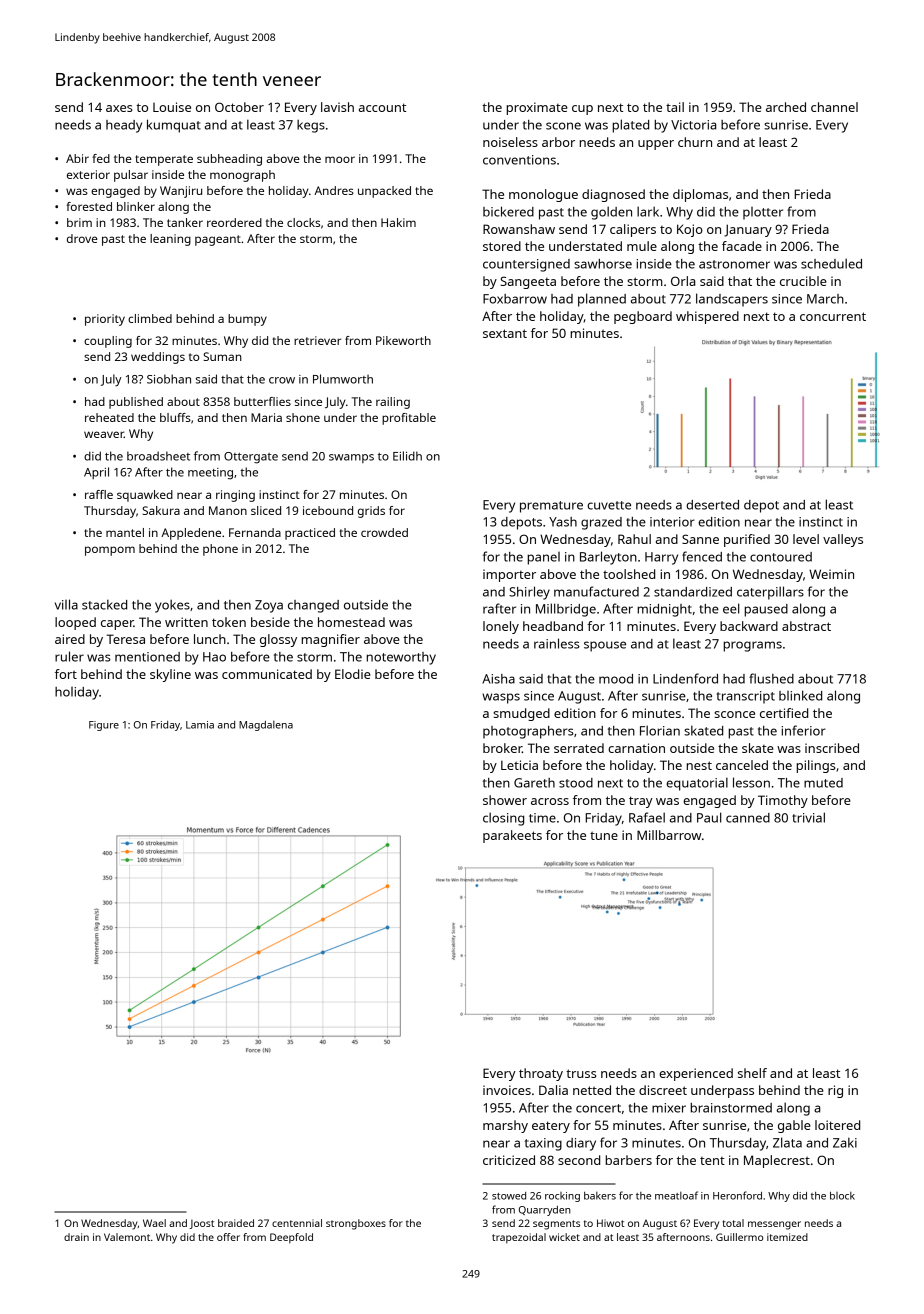 The image size is (924, 1314). I want to click on caterpillars, so click(770, 593).
